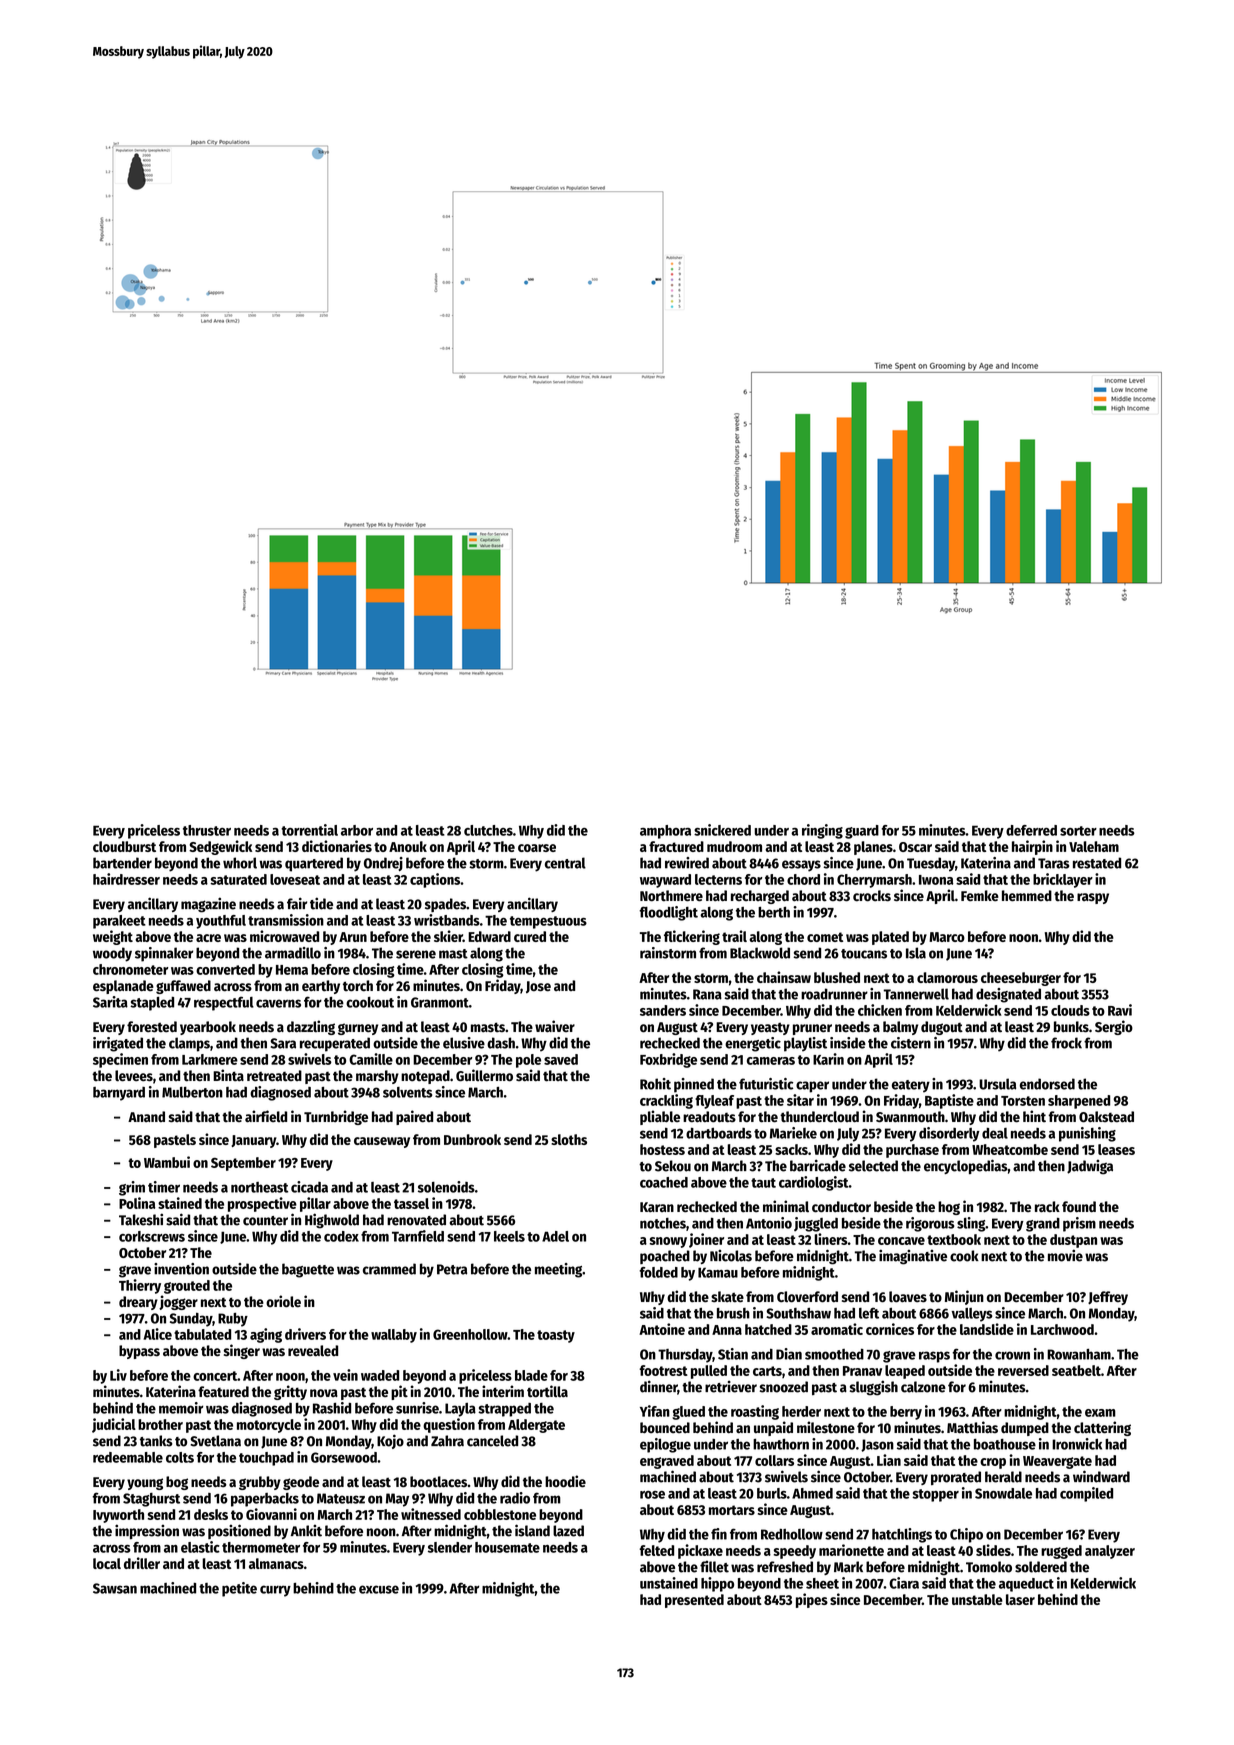  What do you see at coordinates (390, 1441) in the page?
I see `Kojo` at bounding box center [390, 1441].
